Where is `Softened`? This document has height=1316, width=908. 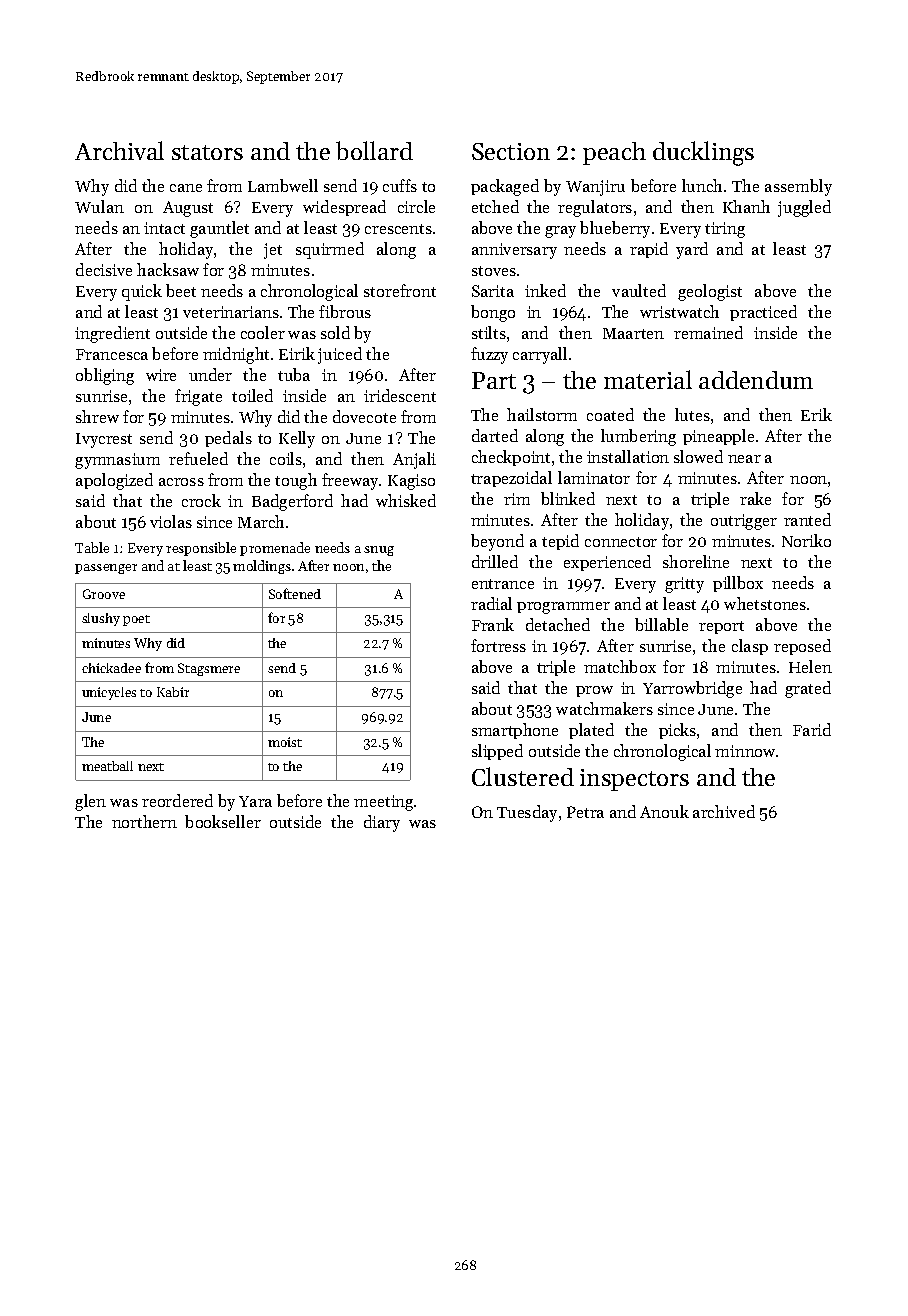
Softened is located at coordinates (295, 593).
